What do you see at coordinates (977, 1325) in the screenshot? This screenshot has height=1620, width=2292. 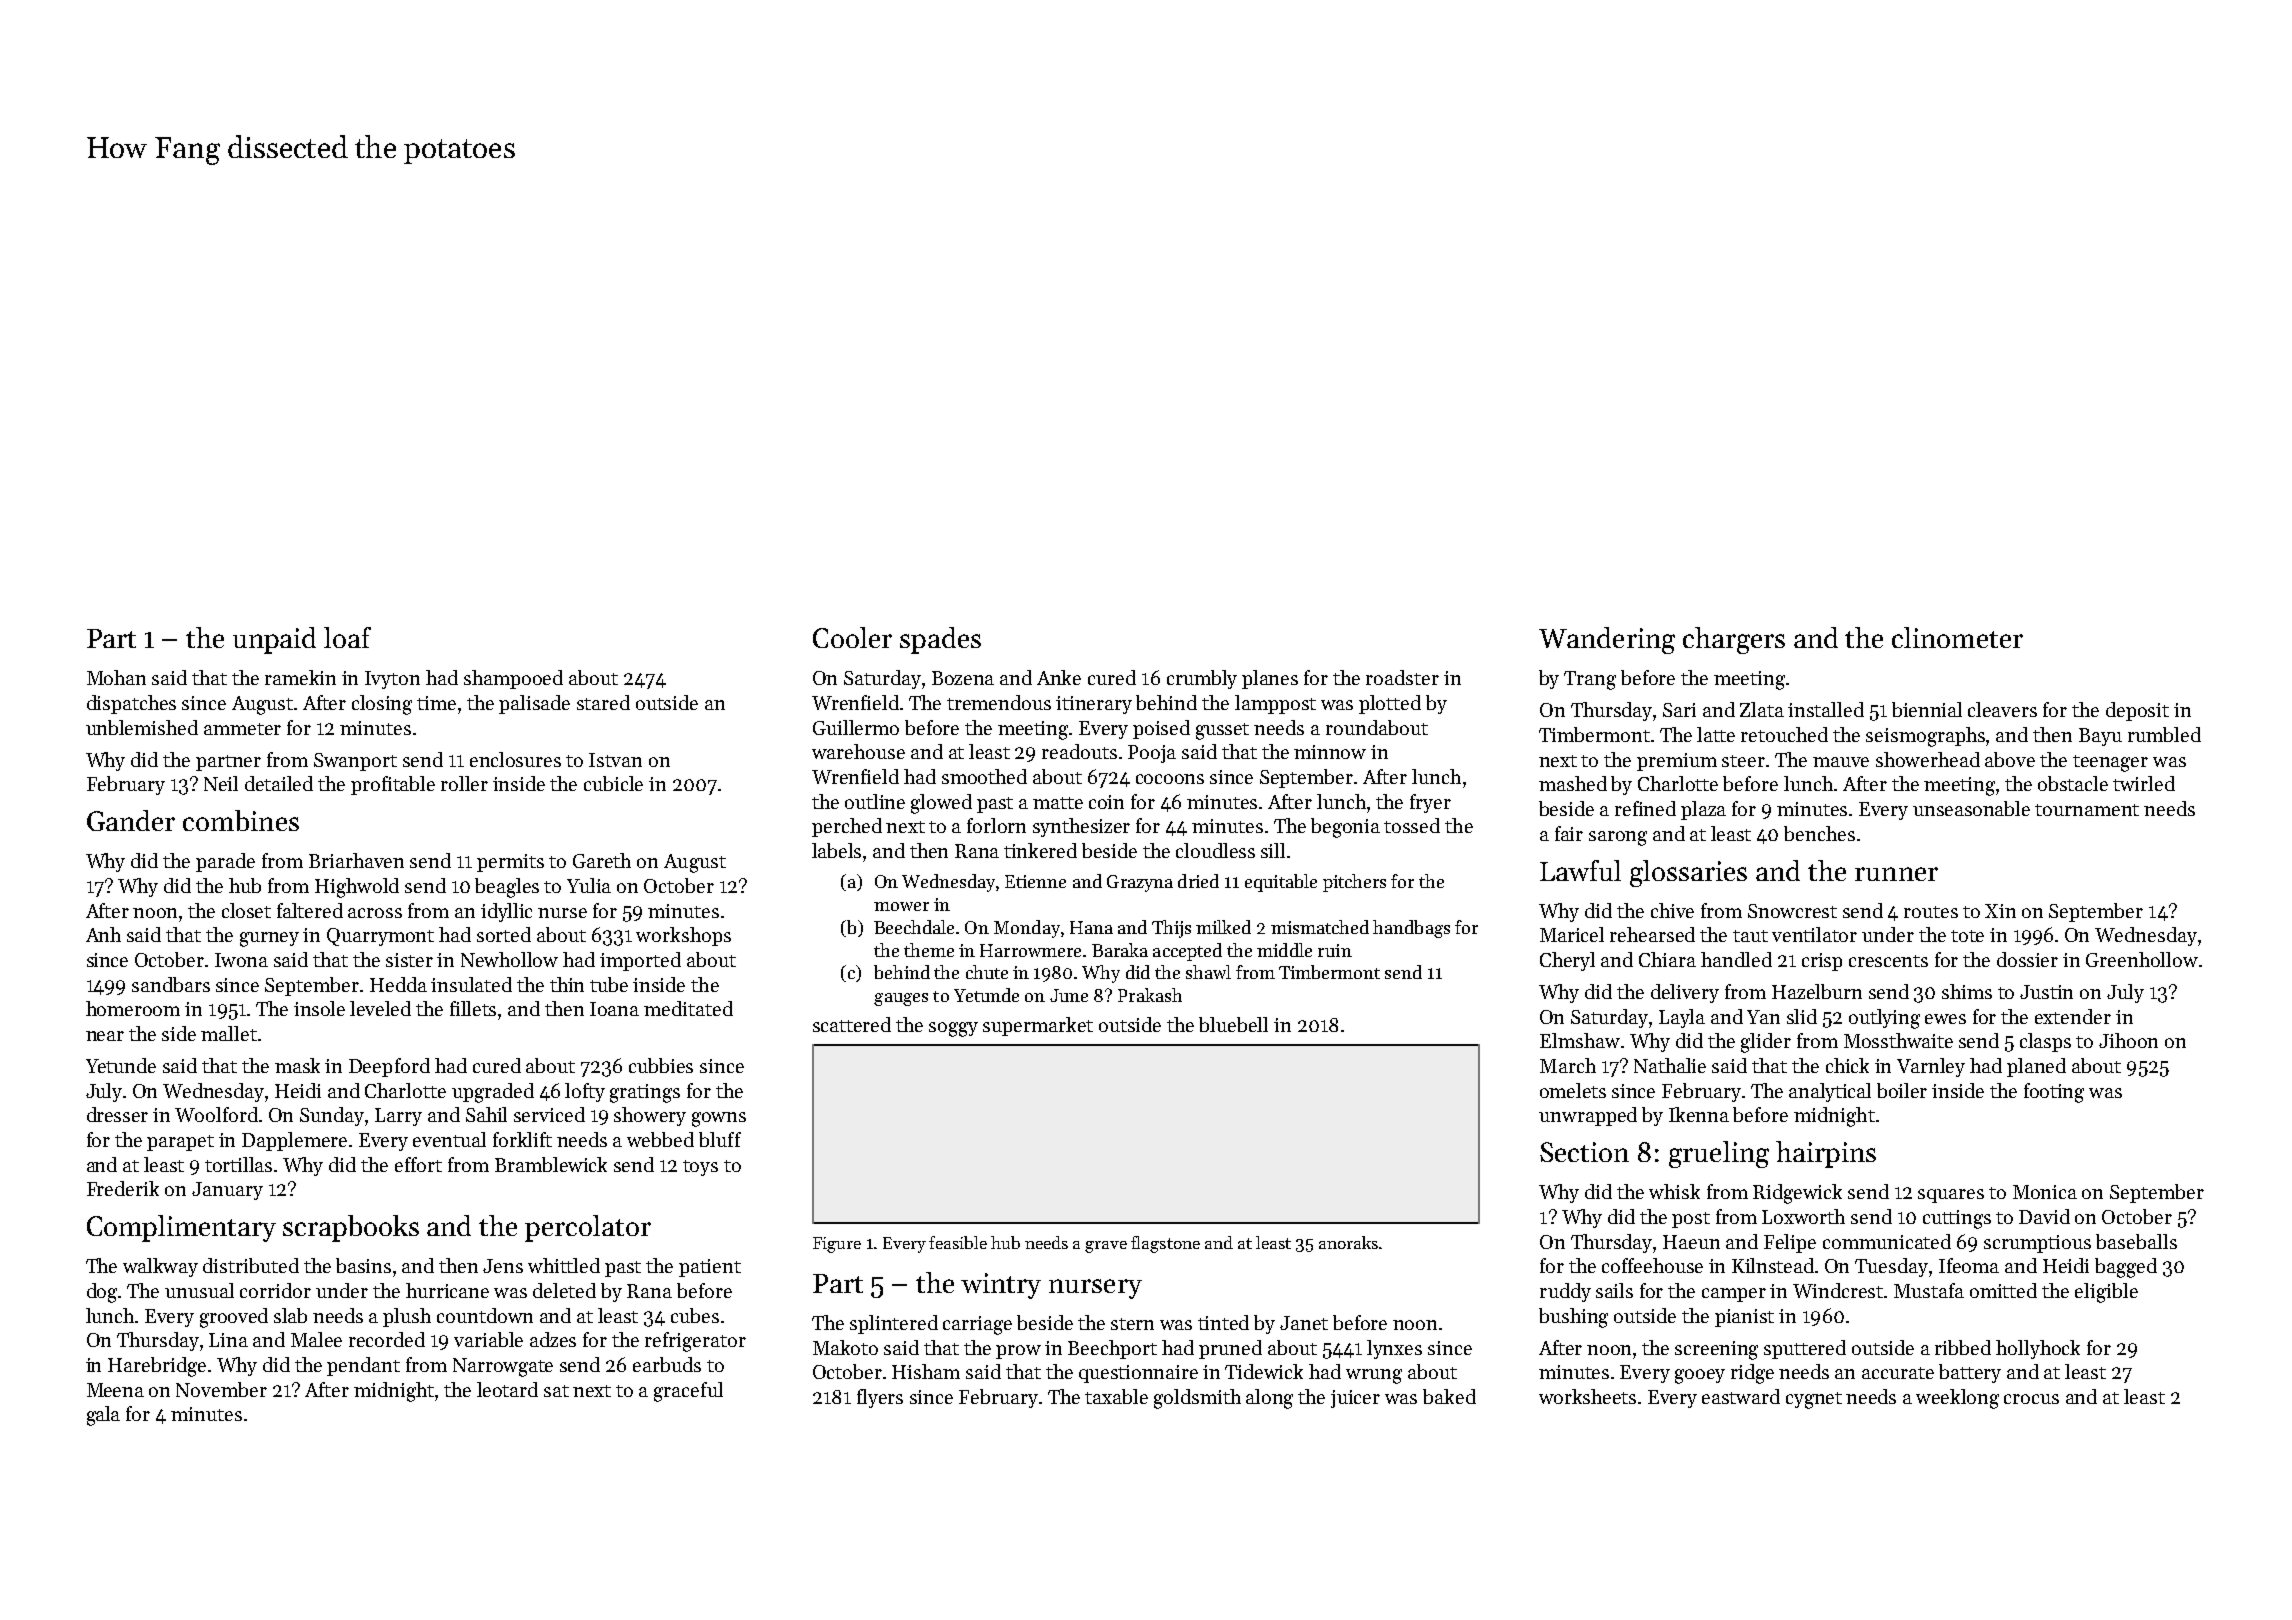 I see `carriage` at bounding box center [977, 1325].
